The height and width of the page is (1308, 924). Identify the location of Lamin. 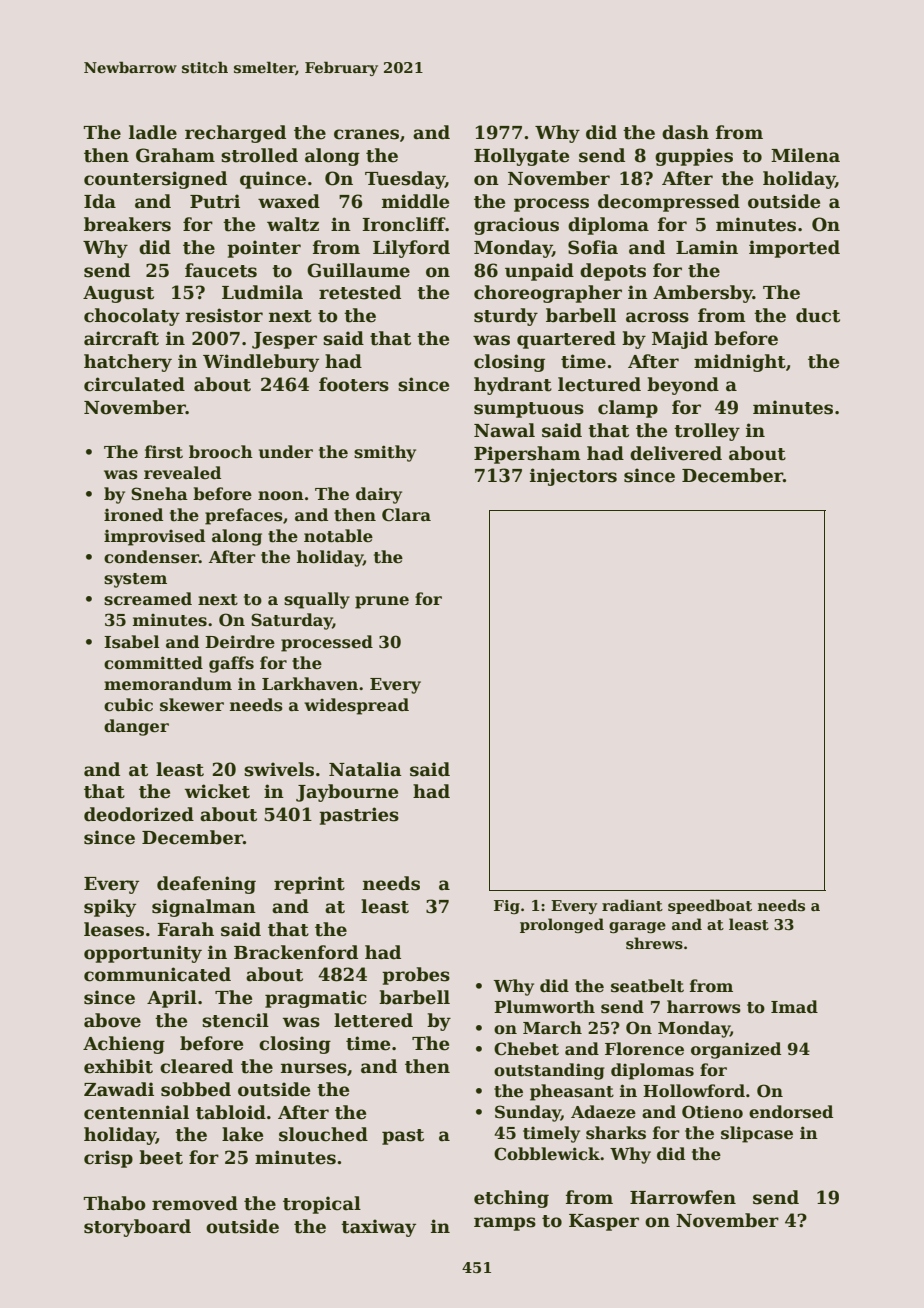
(707, 247).
